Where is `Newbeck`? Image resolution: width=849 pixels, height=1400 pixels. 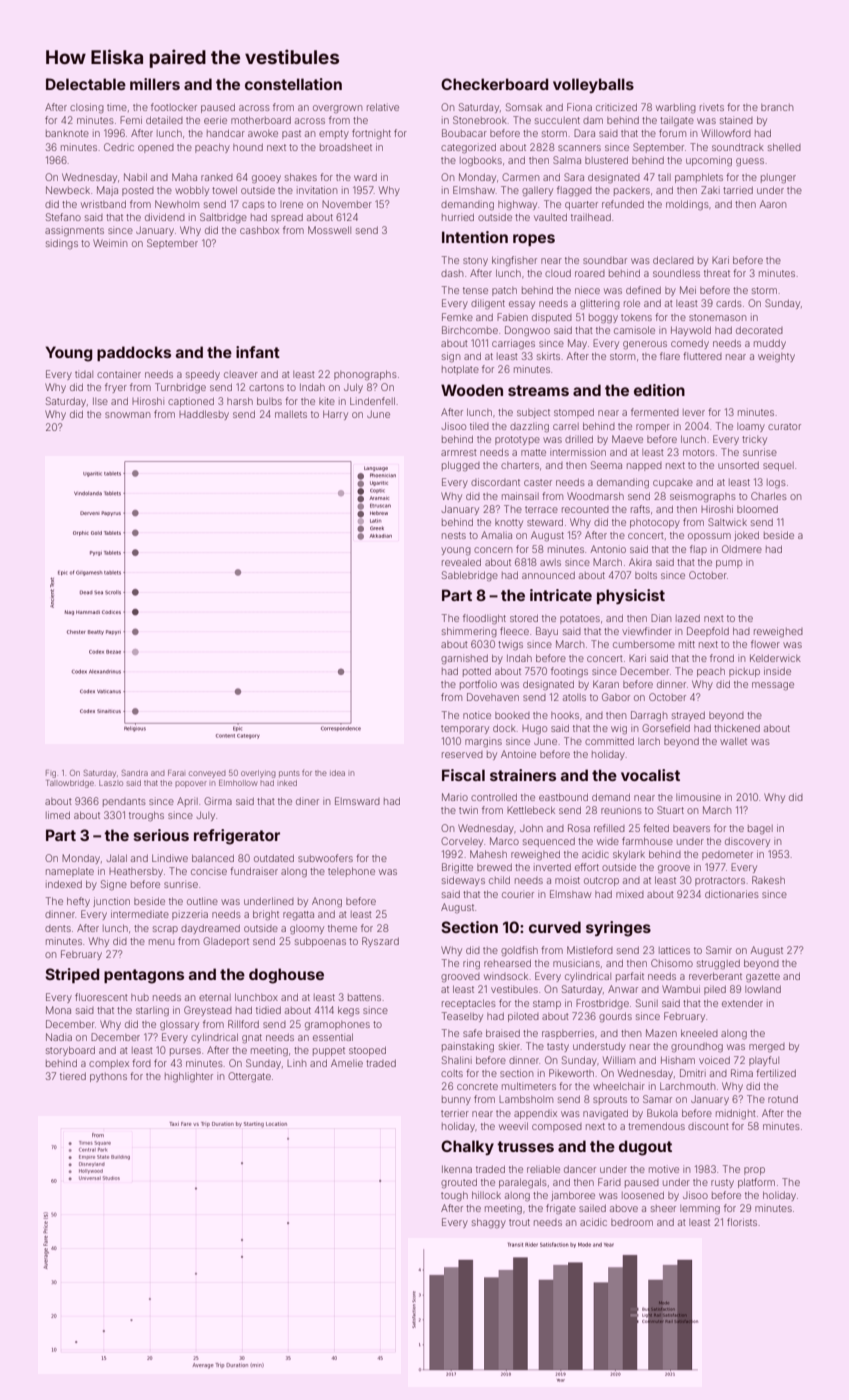 Newbeck is located at coordinates (68, 190).
